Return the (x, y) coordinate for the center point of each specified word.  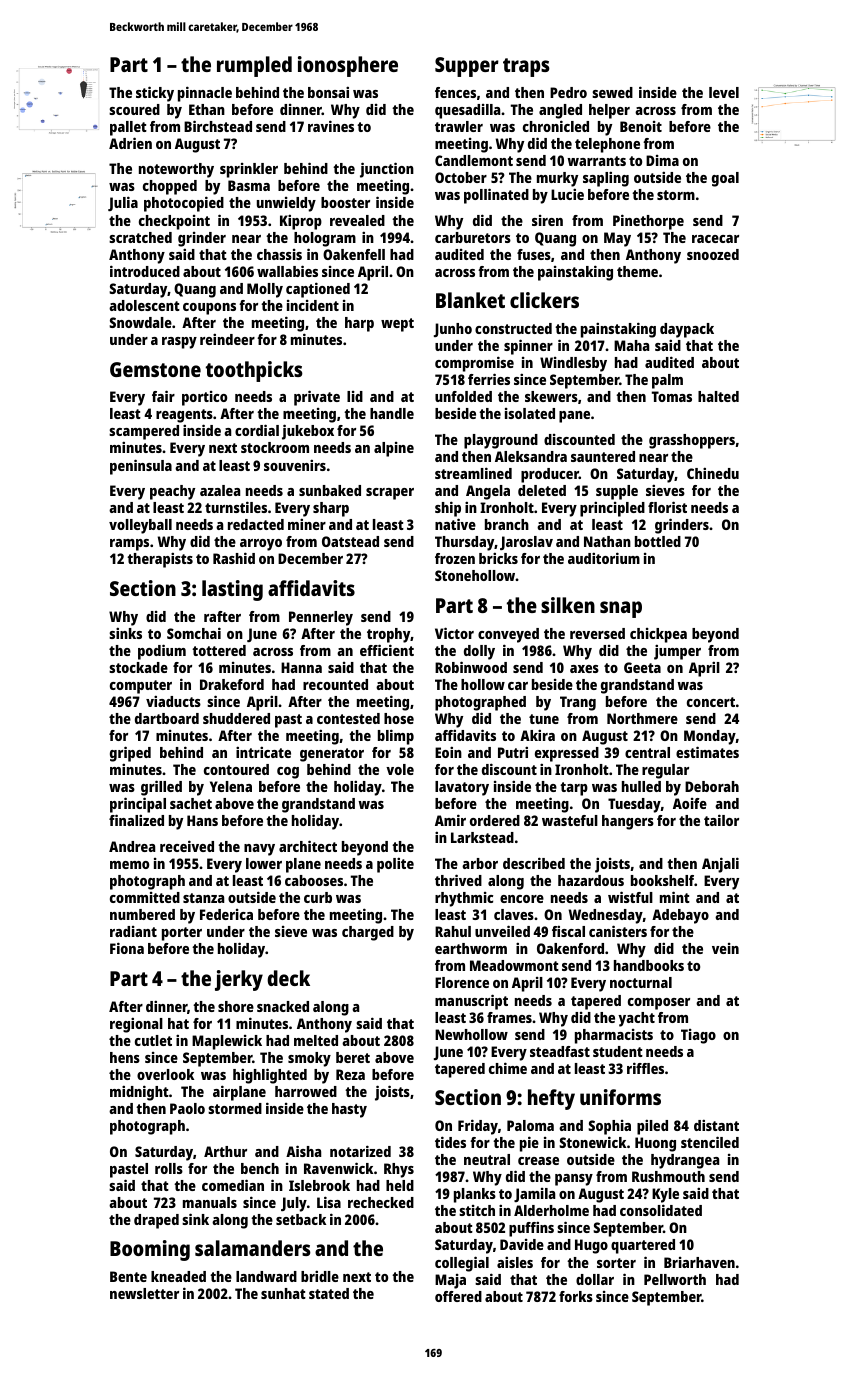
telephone (607, 145)
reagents (184, 416)
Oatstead (350, 541)
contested (348, 718)
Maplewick (227, 1042)
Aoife (690, 803)
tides (450, 1142)
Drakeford (232, 684)
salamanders (253, 1248)
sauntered (603, 456)
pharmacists (614, 1036)
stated (329, 1293)
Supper (467, 67)
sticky (155, 94)
